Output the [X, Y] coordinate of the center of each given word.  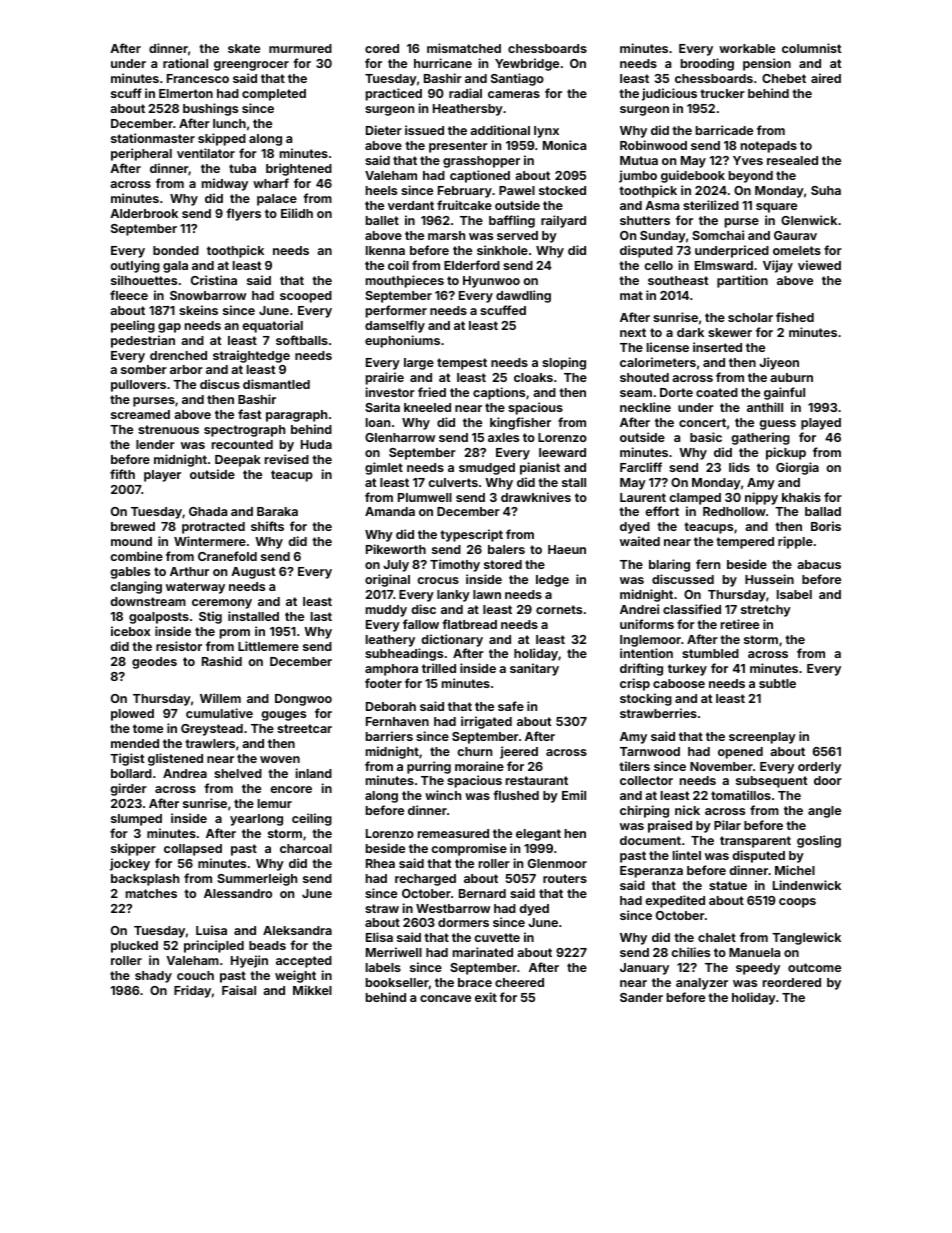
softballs [302, 340]
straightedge [251, 356]
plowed [132, 715]
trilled [439, 668]
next [633, 332]
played [821, 424]
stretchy [766, 611]
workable [747, 48]
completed [274, 95]
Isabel [794, 594]
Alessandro [238, 893]
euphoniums [402, 341]
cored [382, 48]
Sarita [382, 407]
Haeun [567, 549]
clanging [136, 587]
